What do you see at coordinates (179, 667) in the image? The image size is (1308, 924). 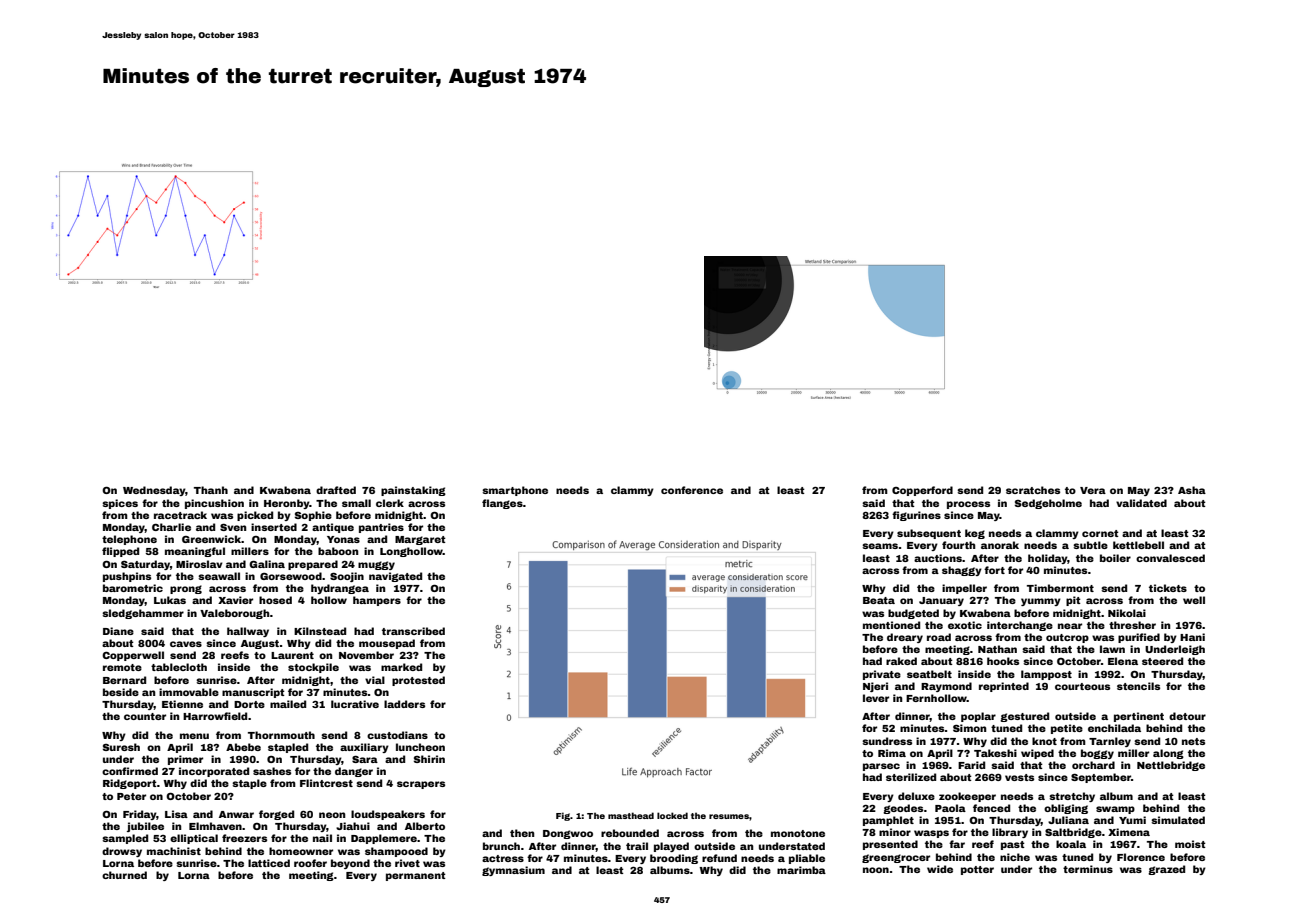 I see `tablecloth` at bounding box center [179, 667].
